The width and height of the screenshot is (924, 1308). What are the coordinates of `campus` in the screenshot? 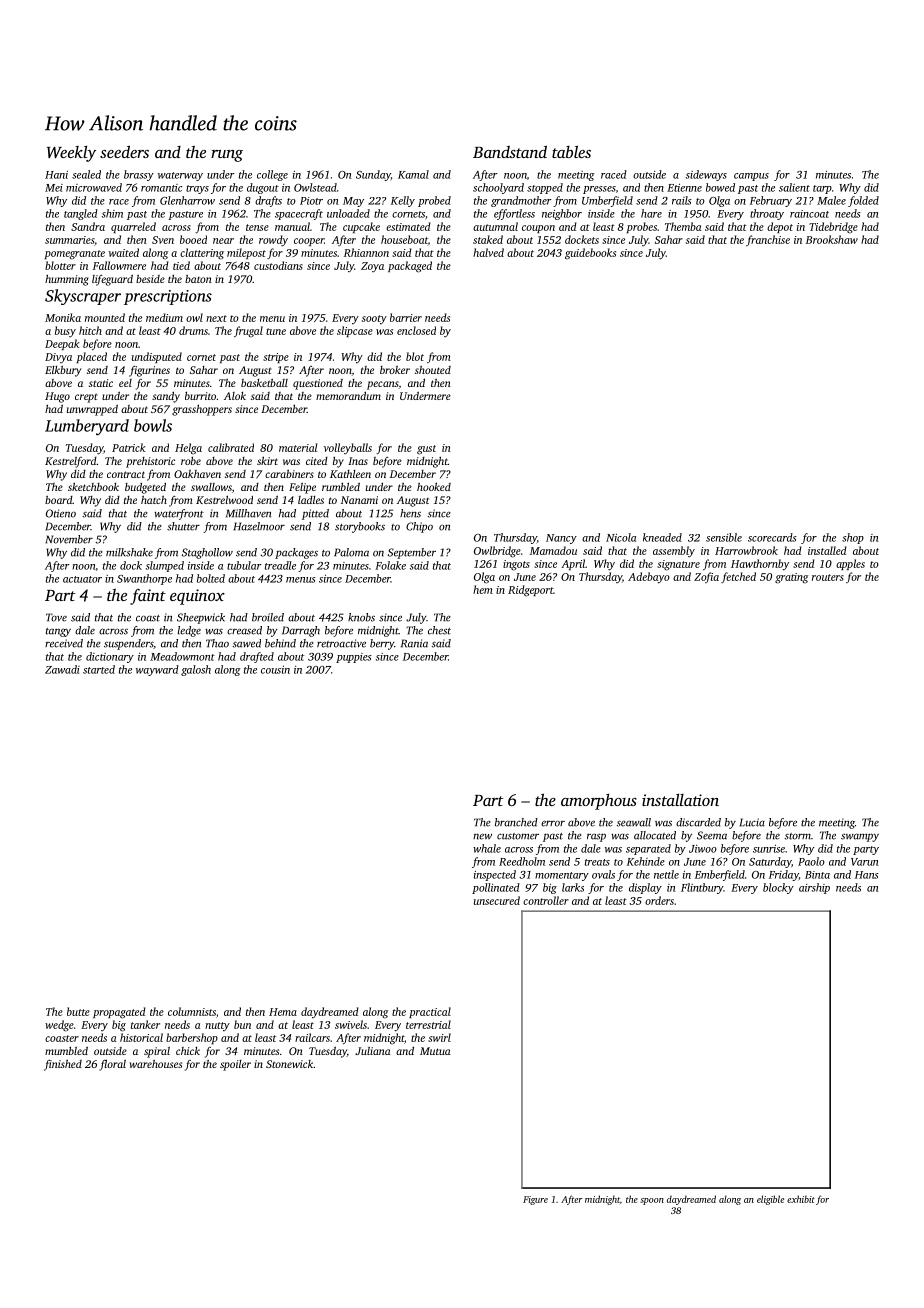 It's located at (751, 177).
